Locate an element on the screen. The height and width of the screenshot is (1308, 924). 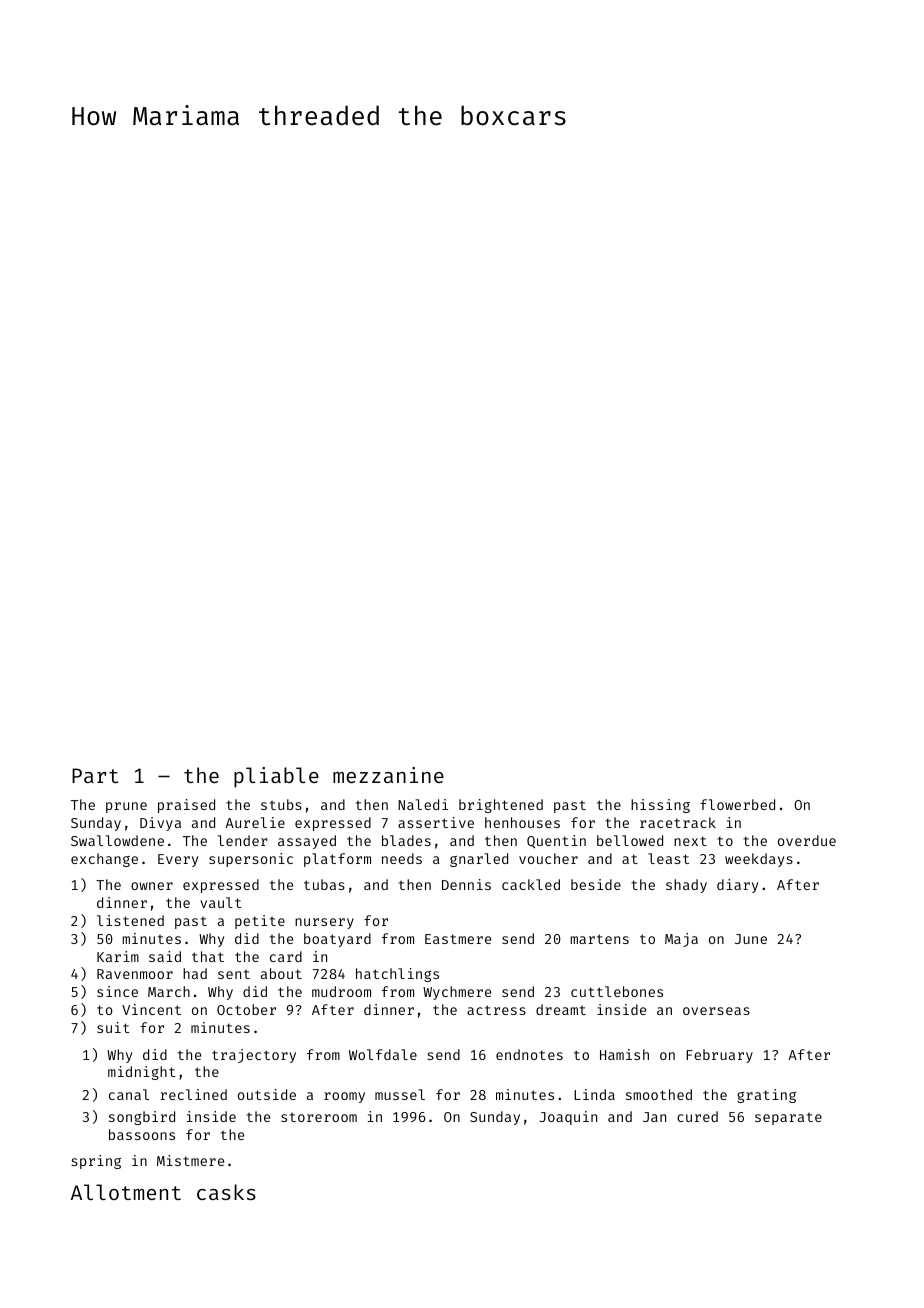
Joaquin is located at coordinates (568, 1118).
